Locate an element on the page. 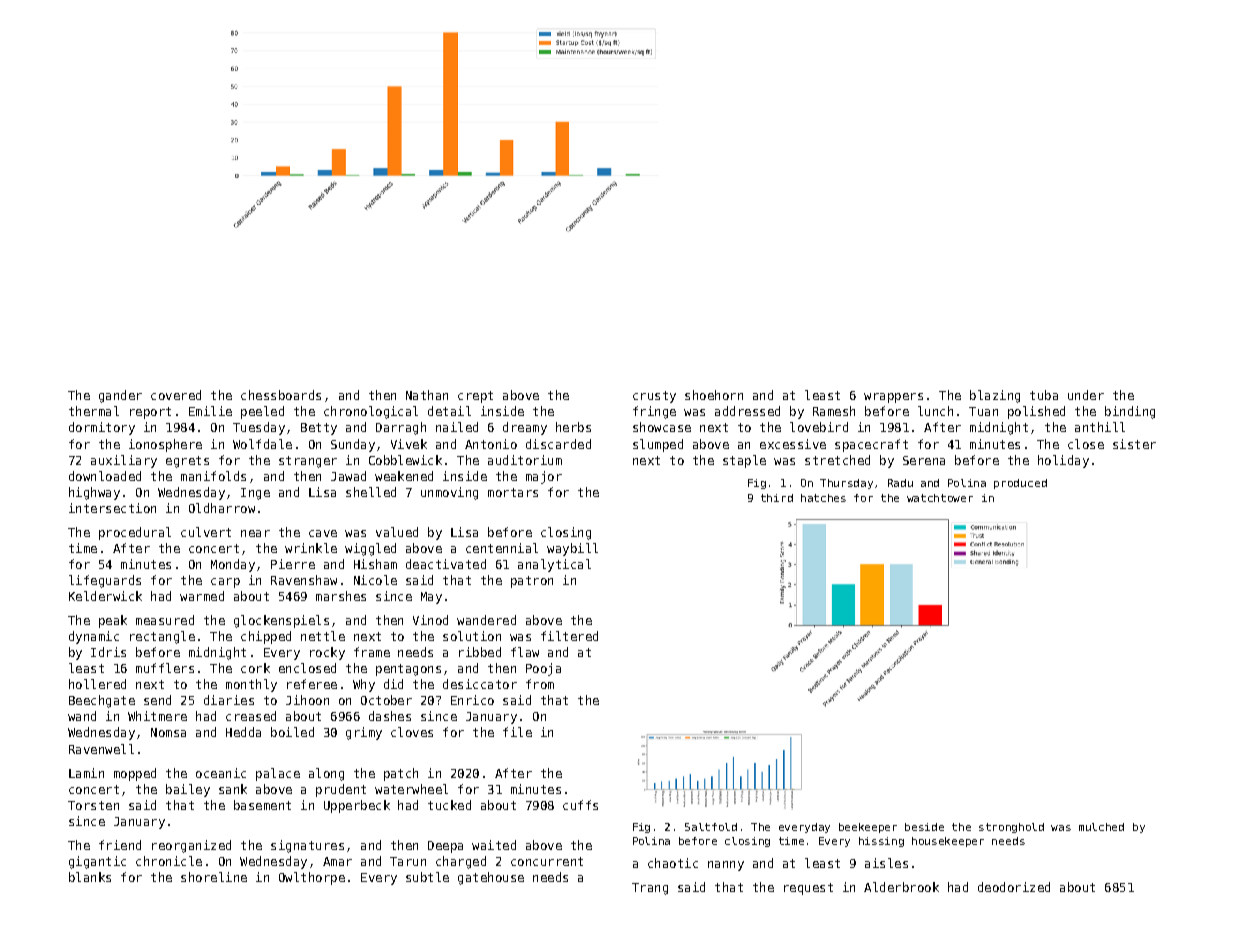  mulched is located at coordinates (1101, 827).
